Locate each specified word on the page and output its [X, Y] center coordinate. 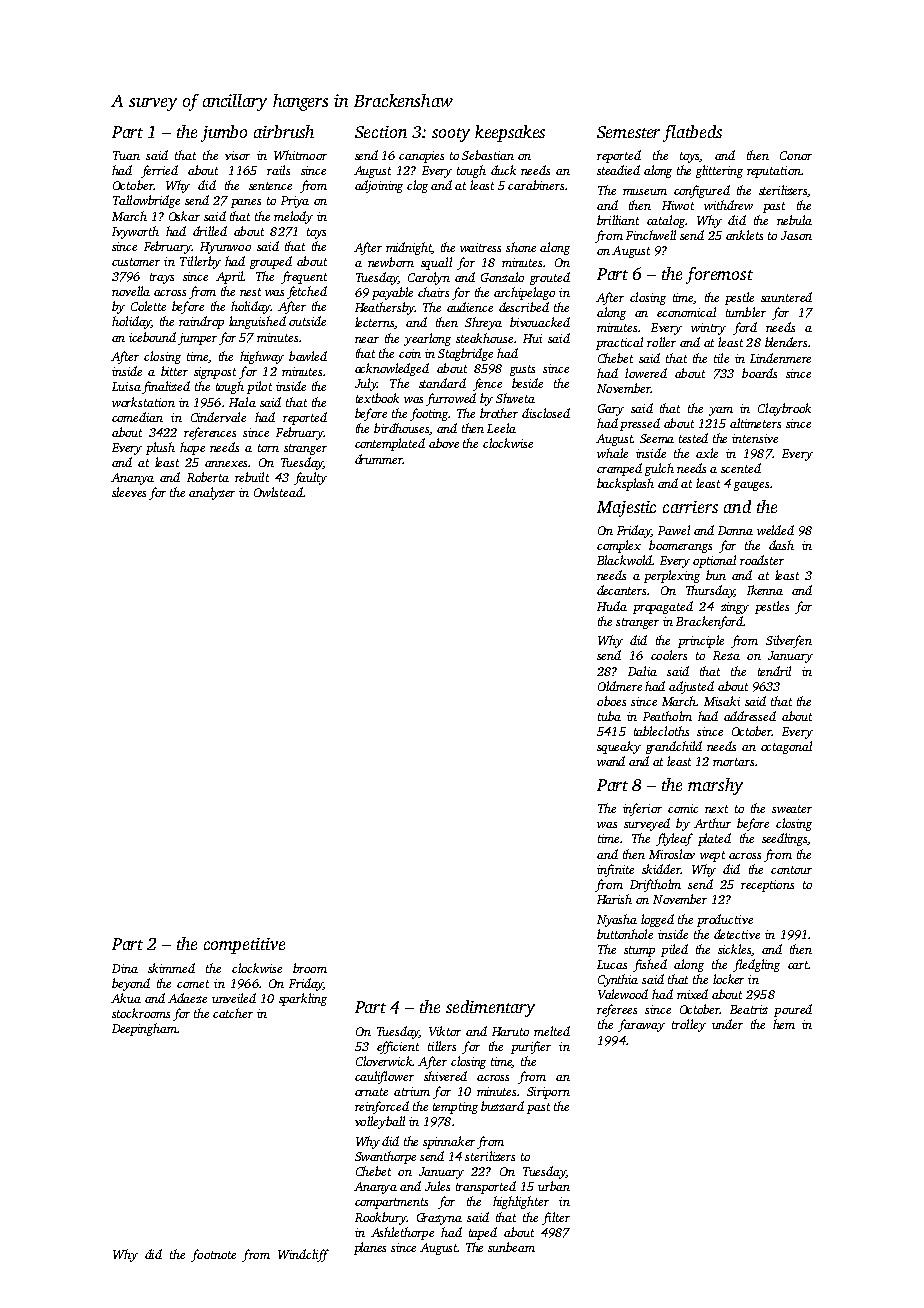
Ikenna [765, 590]
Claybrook [784, 409]
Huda [612, 606]
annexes [226, 464]
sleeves [129, 492]
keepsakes [510, 133]
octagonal [786, 747]
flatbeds [692, 133]
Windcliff [303, 1255]
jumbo [224, 133]
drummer [379, 459]
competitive [244, 946]
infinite [615, 870]
